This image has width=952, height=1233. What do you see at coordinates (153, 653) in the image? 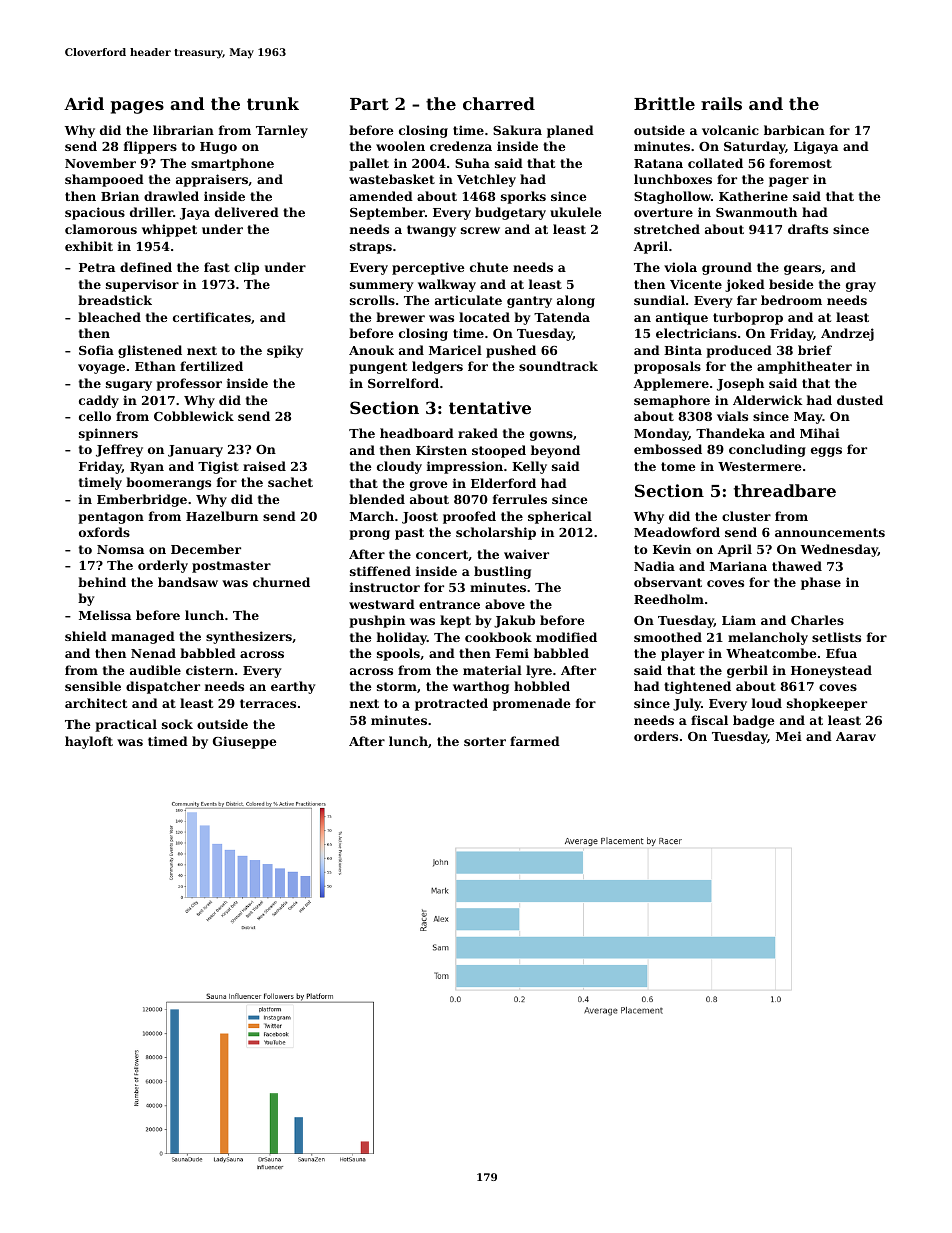
I see `Nenad` at bounding box center [153, 653].
